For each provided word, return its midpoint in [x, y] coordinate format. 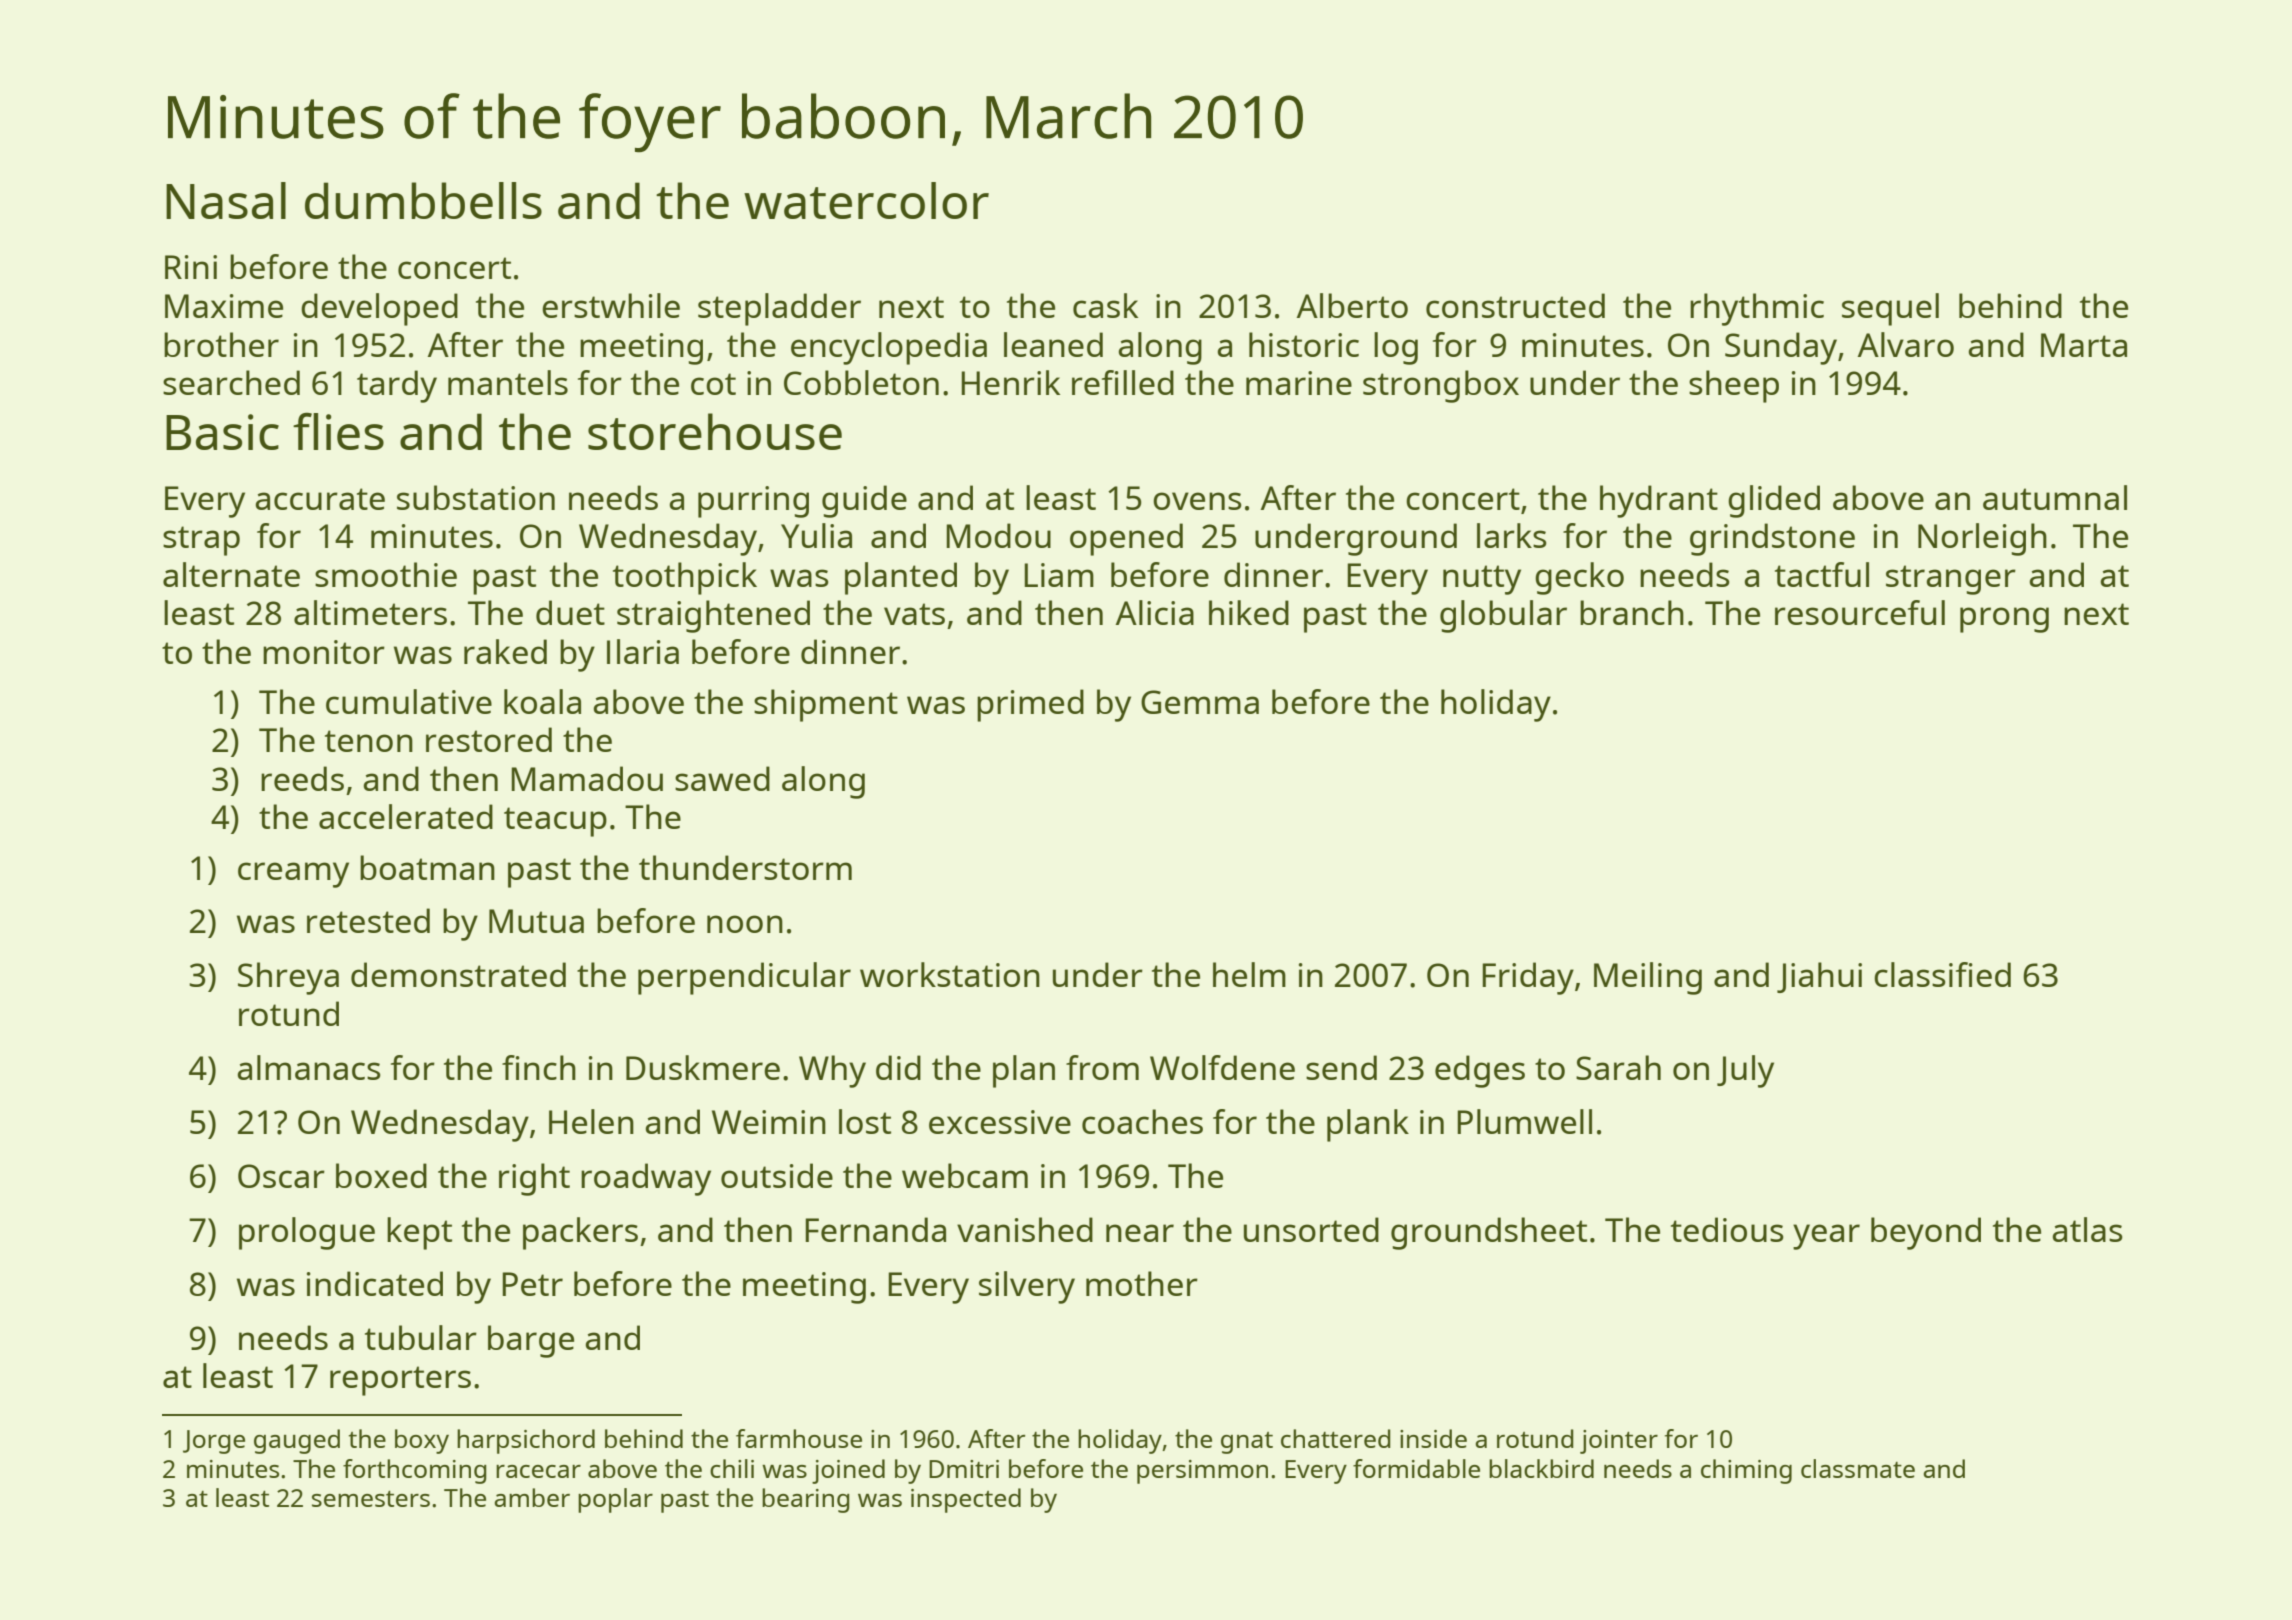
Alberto [1352, 305]
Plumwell [1524, 1121]
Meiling [1648, 978]
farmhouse [799, 1438]
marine [1299, 383]
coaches [1142, 1121]
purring [753, 502]
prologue [307, 1233]
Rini [191, 267]
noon [745, 924]
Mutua [536, 921]
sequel [1890, 309]
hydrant [1659, 501]
